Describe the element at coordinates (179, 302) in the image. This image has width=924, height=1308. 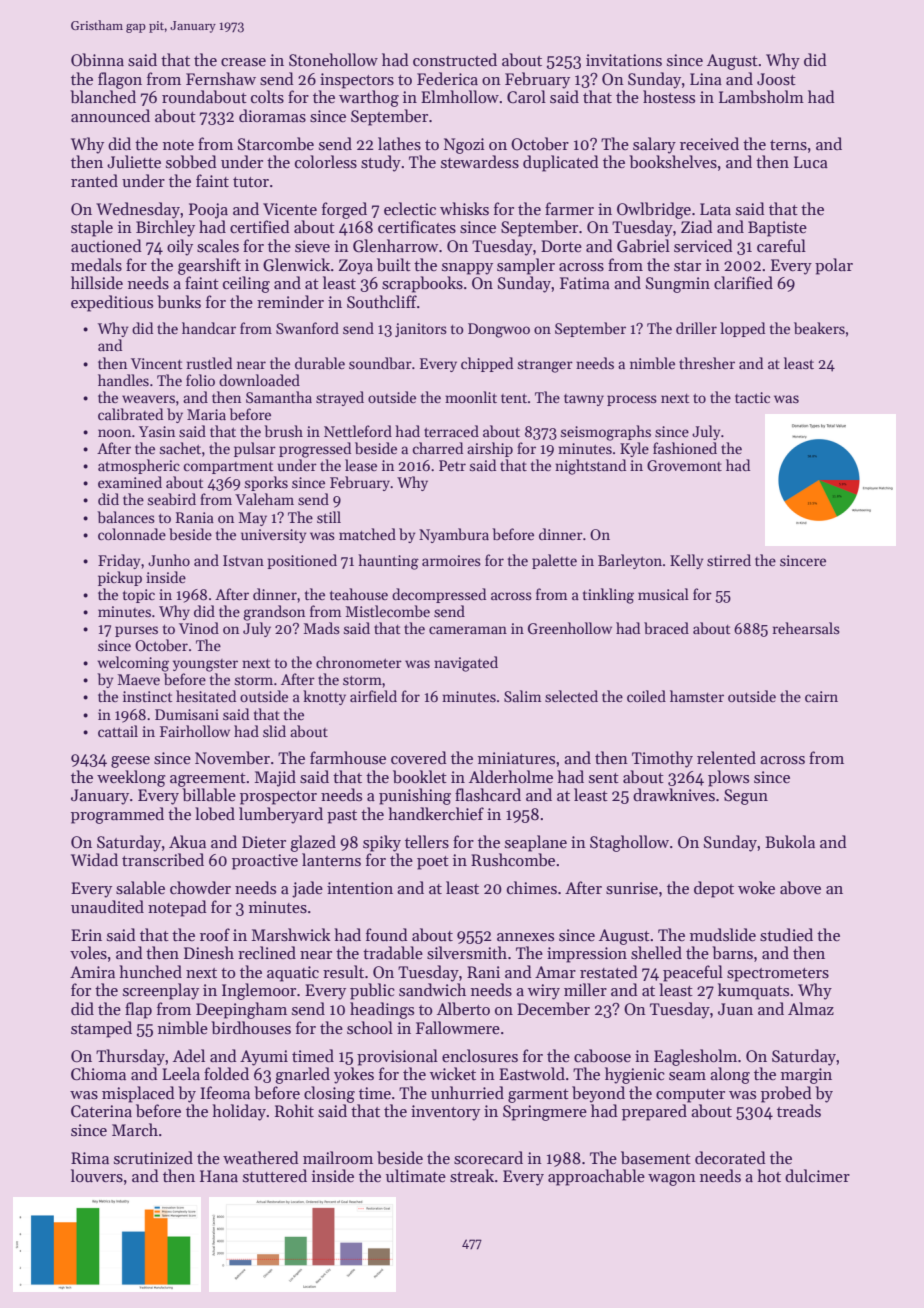
I see `bunks` at that location.
